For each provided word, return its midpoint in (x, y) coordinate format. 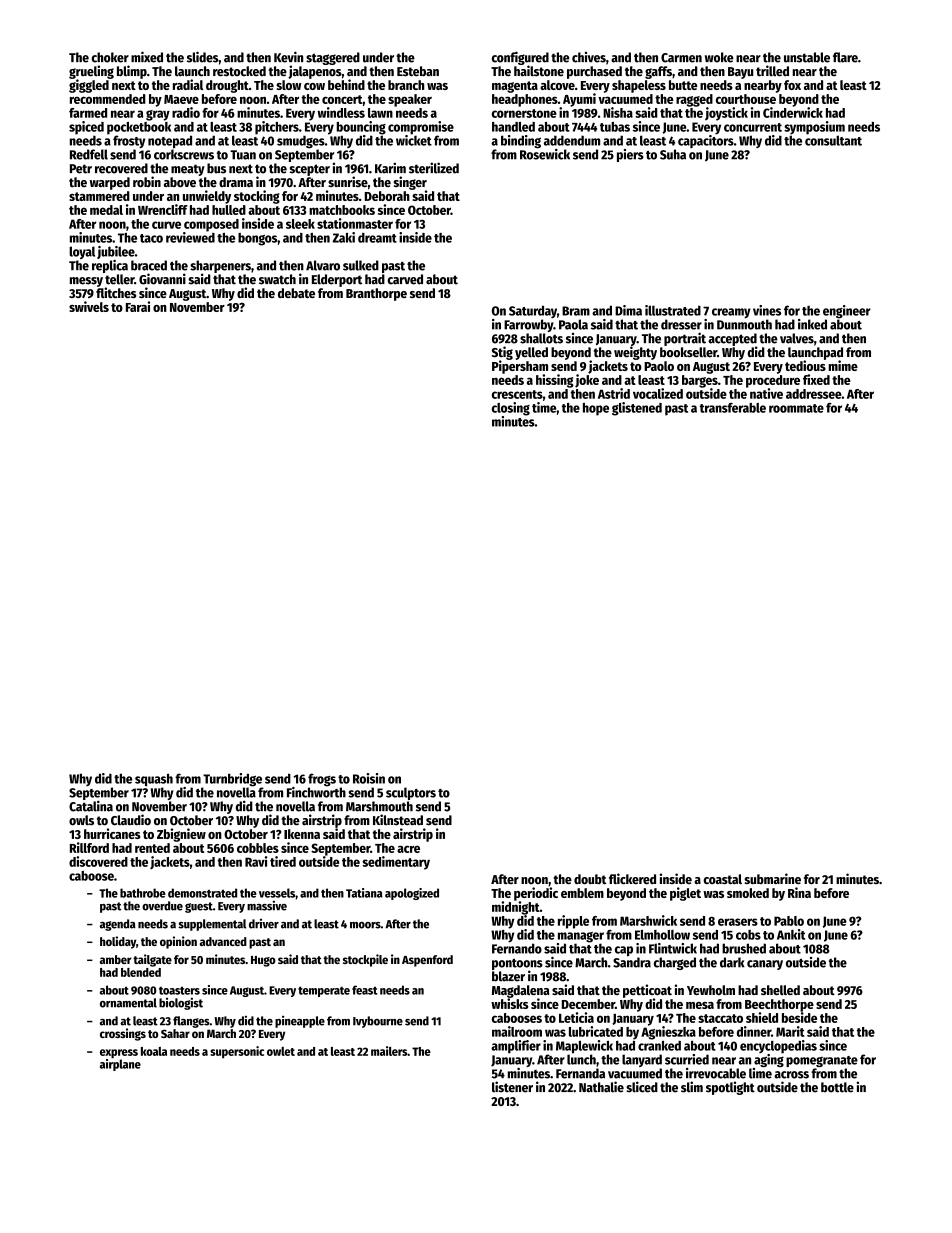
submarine (772, 878)
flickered (632, 878)
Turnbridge (232, 780)
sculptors (411, 793)
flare (845, 57)
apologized (412, 894)
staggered (333, 58)
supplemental (212, 925)
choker (110, 57)
